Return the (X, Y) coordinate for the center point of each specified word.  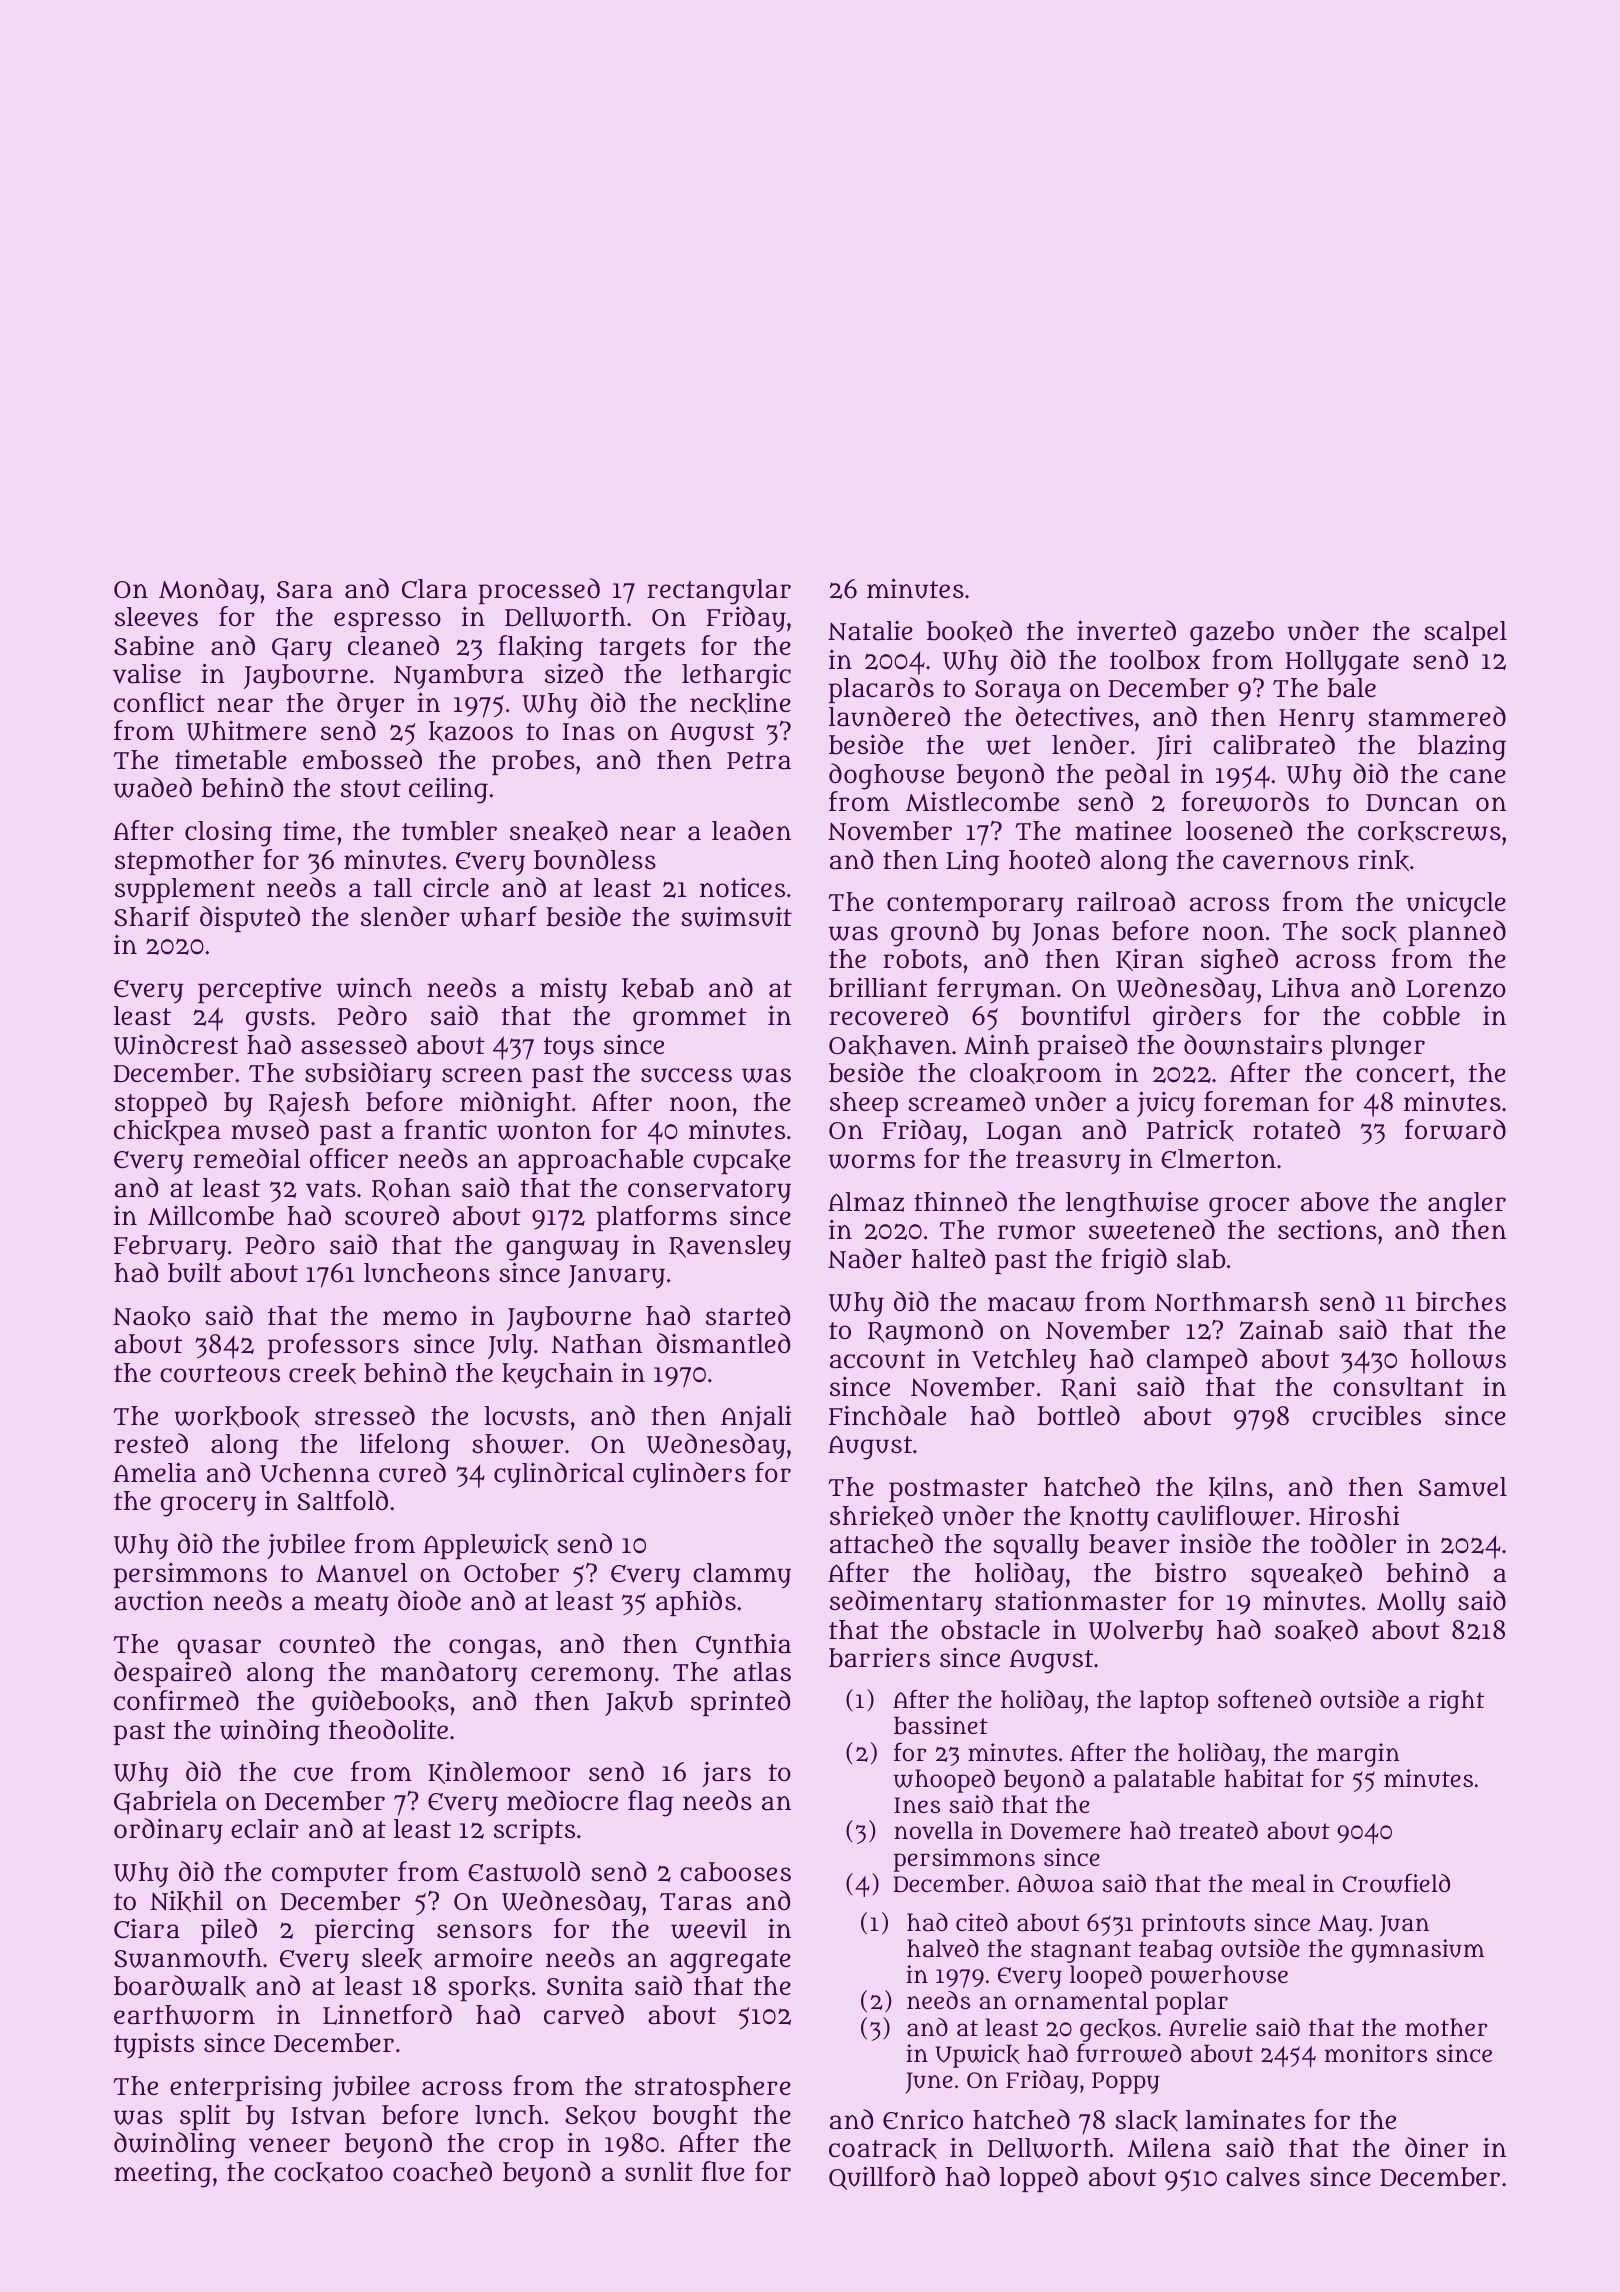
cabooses (735, 1872)
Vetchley (1024, 1362)
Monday (209, 591)
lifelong (405, 1446)
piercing (364, 1931)
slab (1201, 1259)
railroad (1126, 901)
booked (969, 631)
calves (1263, 2177)
